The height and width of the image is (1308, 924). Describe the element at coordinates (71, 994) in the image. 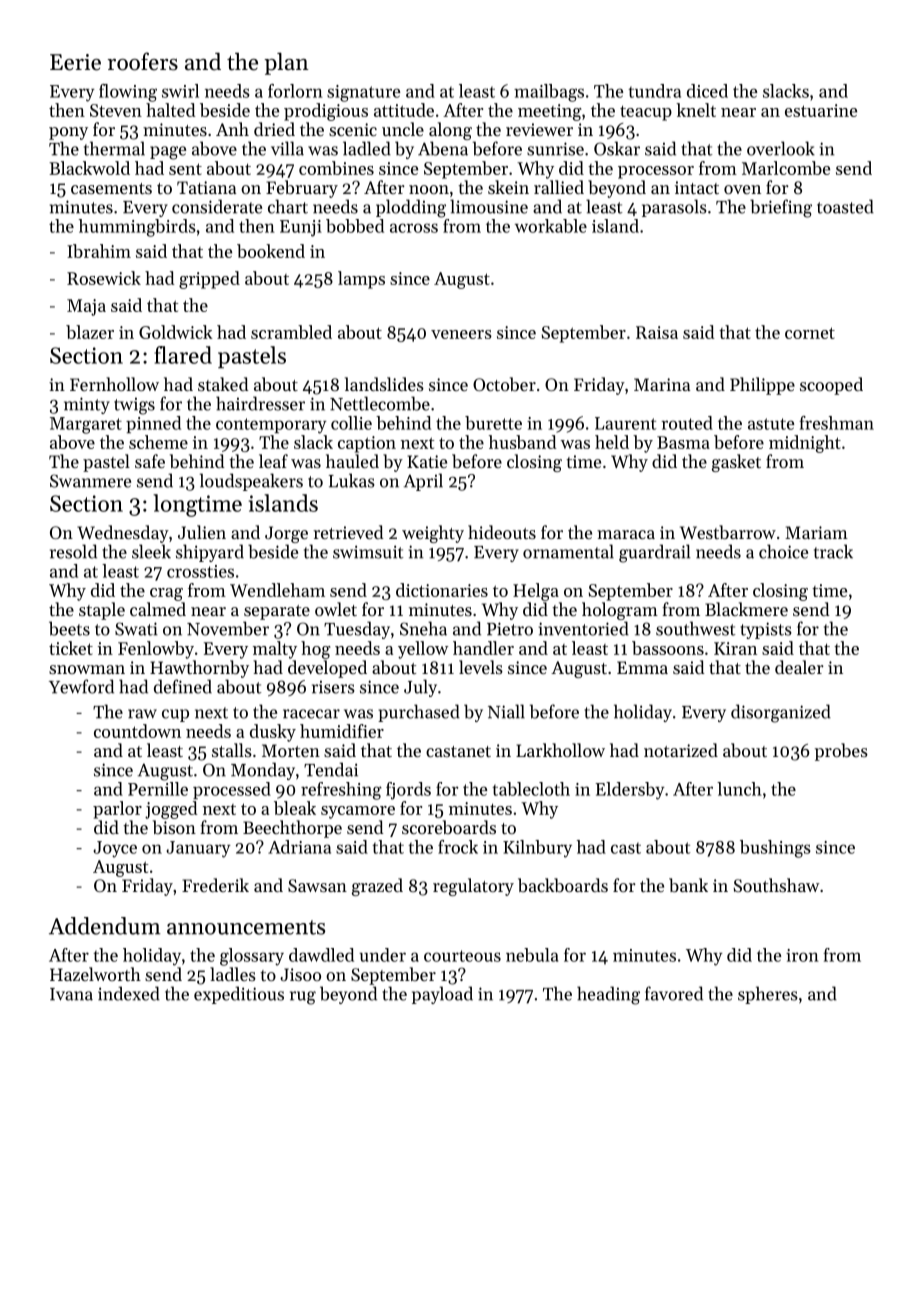

I see `Ivana` at that location.
